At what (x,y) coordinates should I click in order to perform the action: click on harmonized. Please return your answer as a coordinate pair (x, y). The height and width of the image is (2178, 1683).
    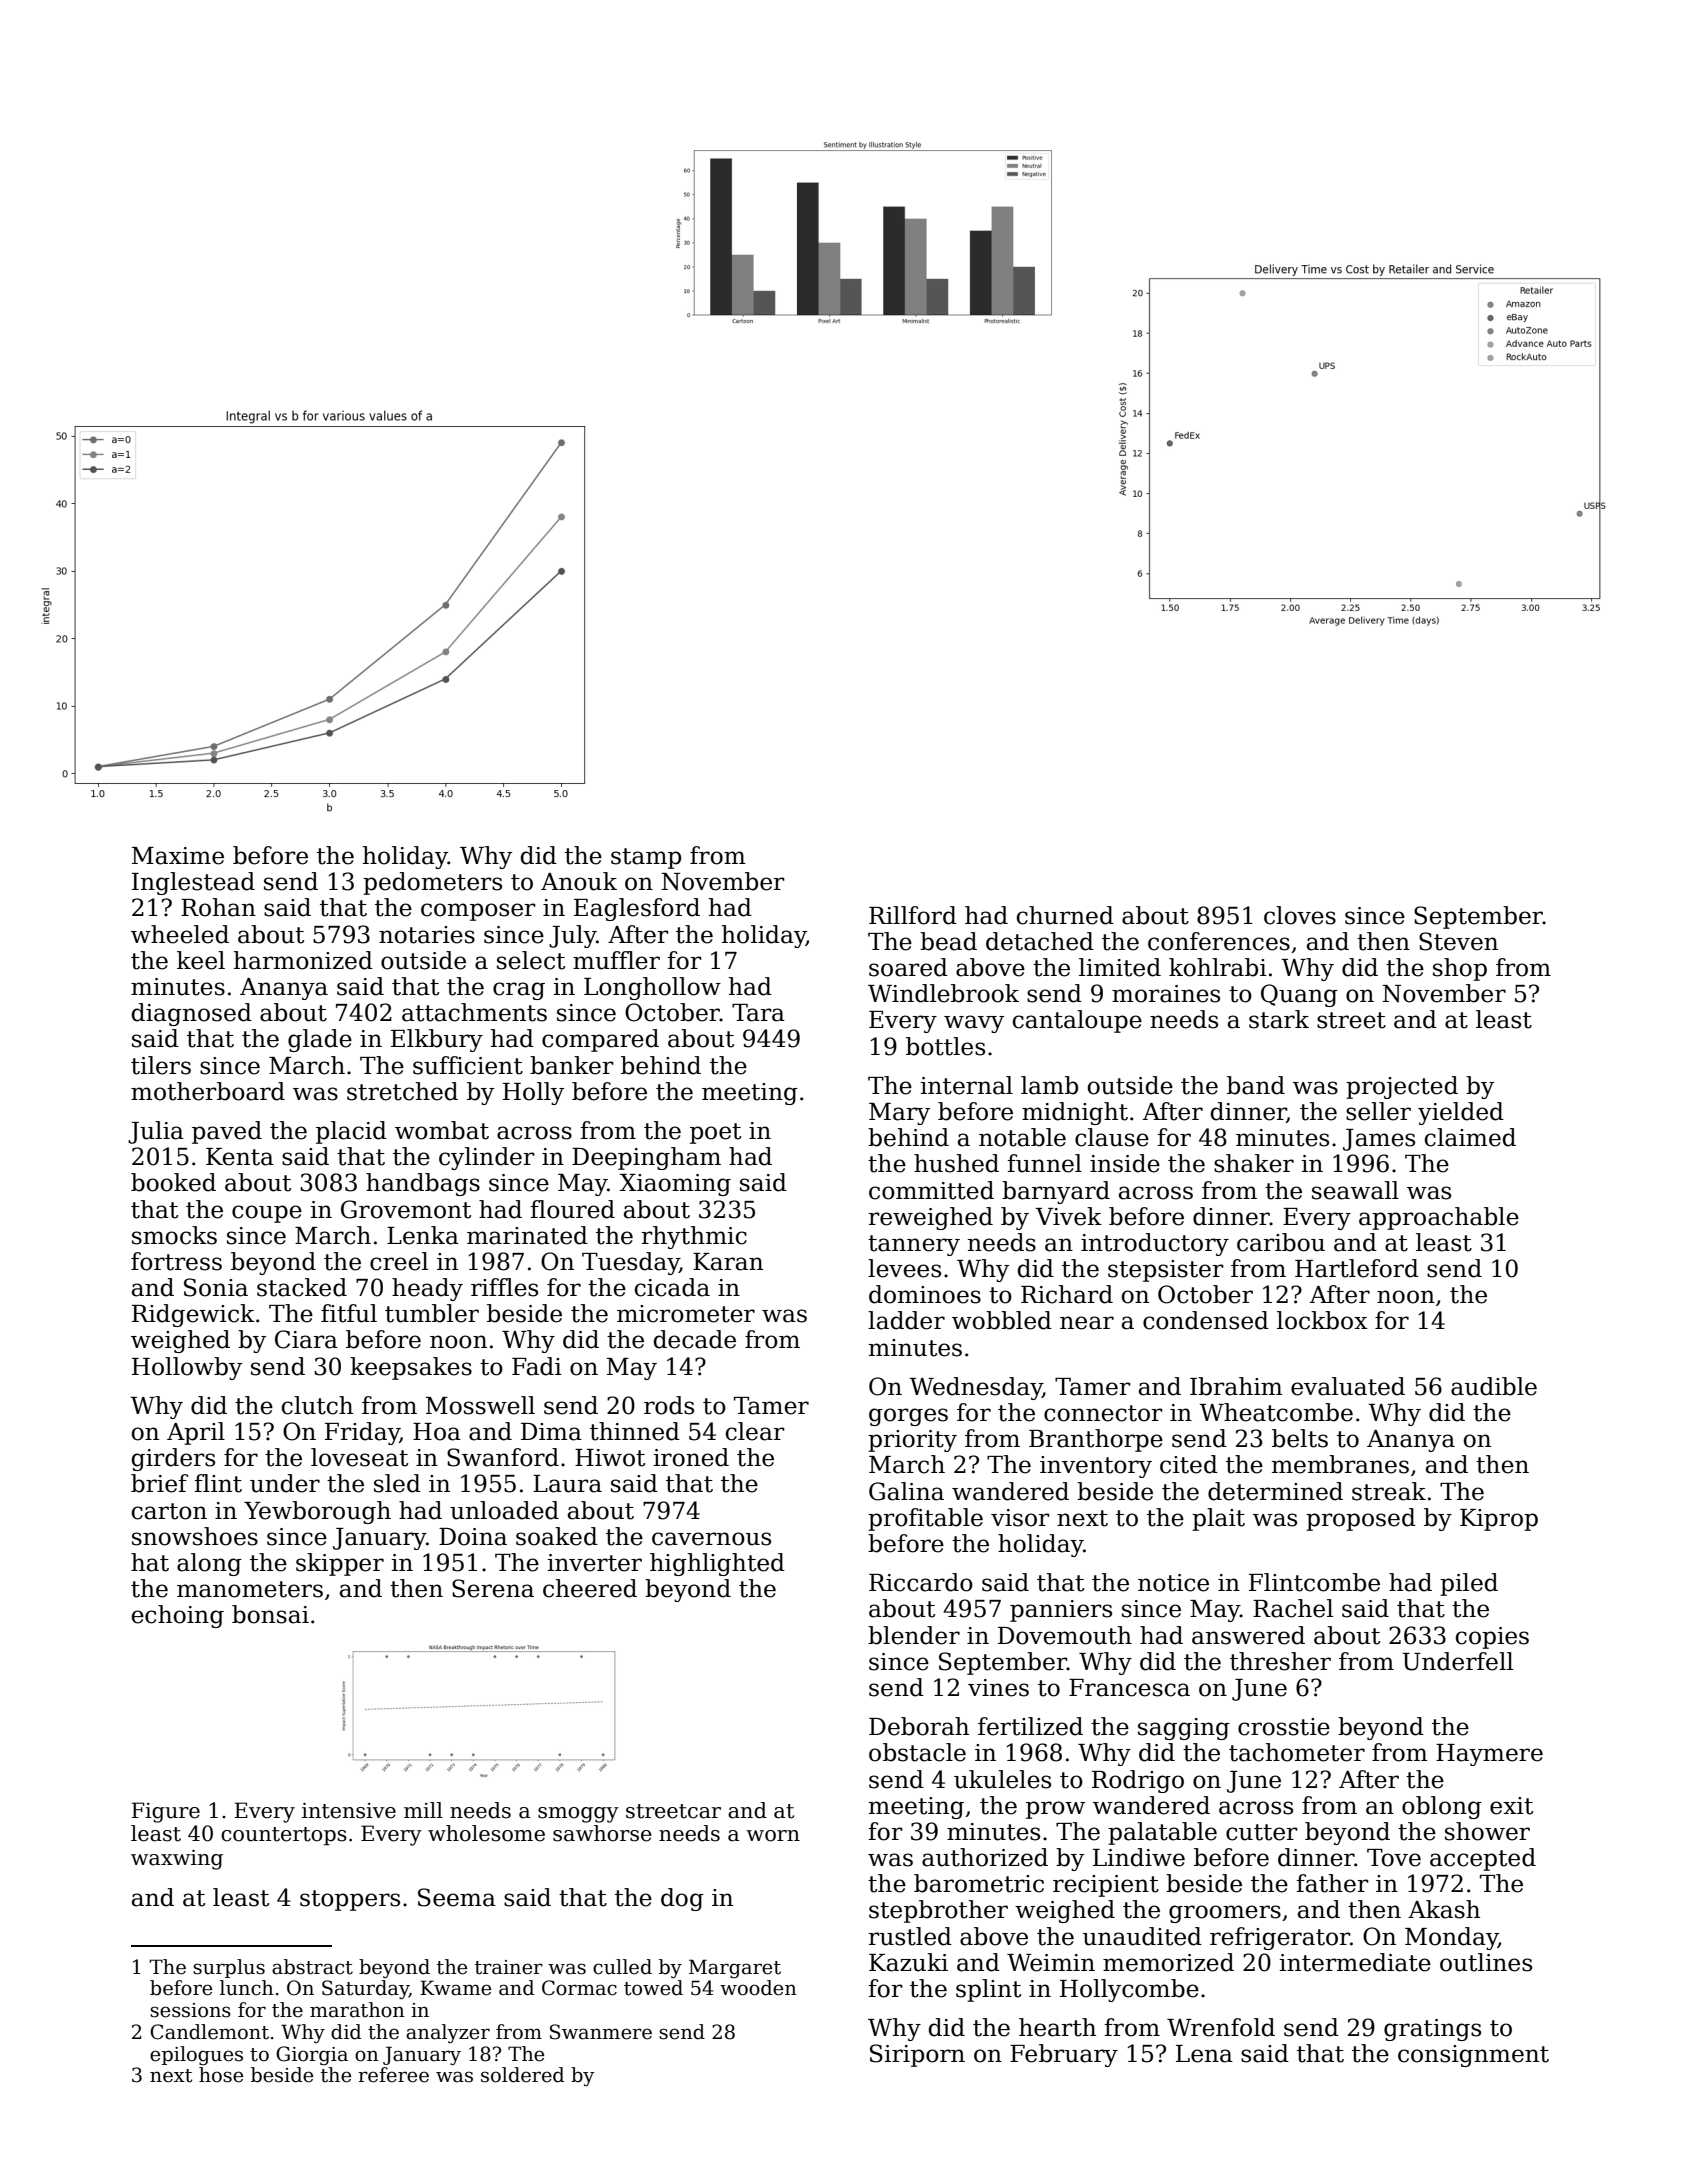
    Looking at the image, I should click on (303, 960).
